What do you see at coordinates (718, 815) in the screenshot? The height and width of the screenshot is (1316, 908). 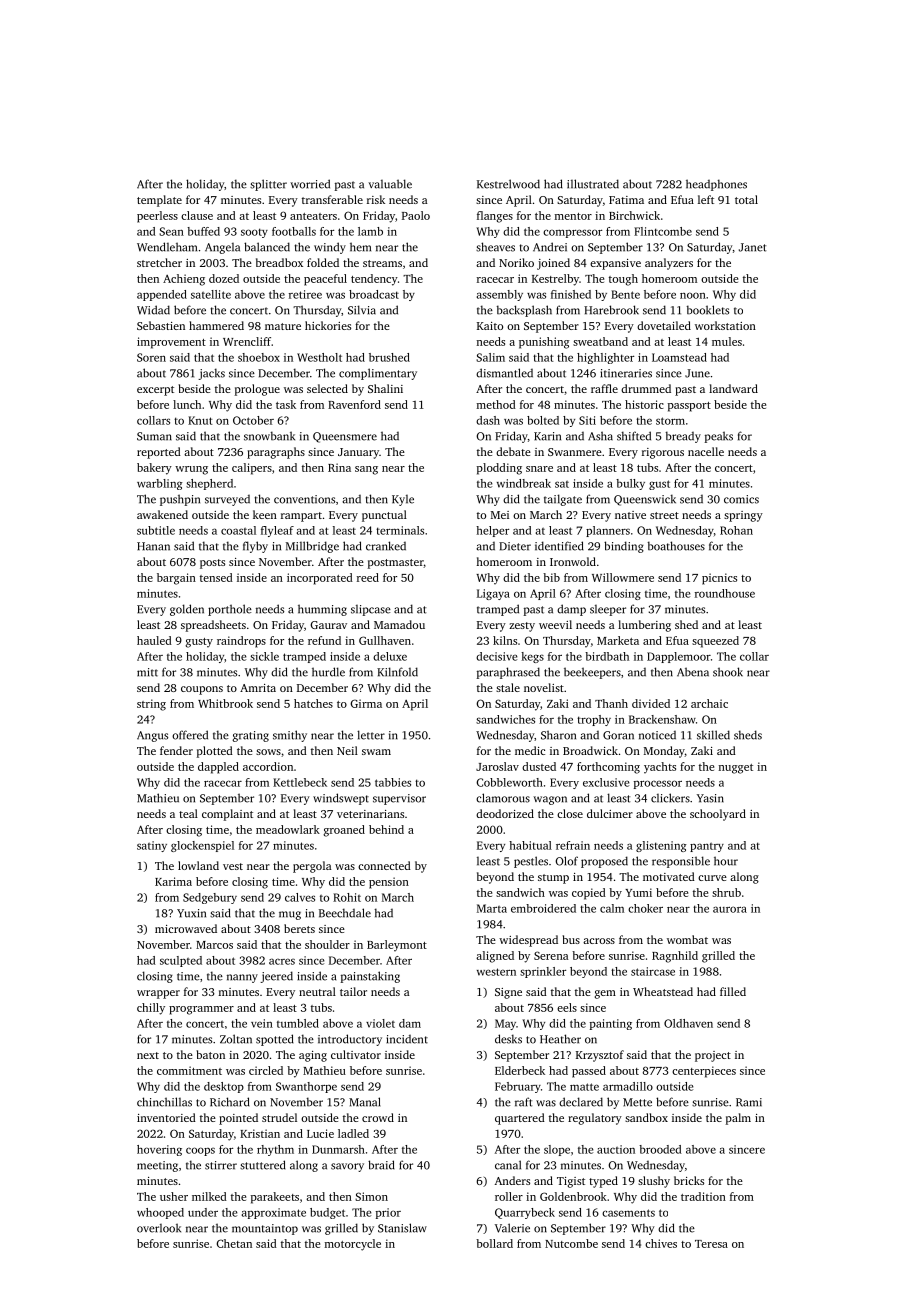 I see `schoolyard` at bounding box center [718, 815].
